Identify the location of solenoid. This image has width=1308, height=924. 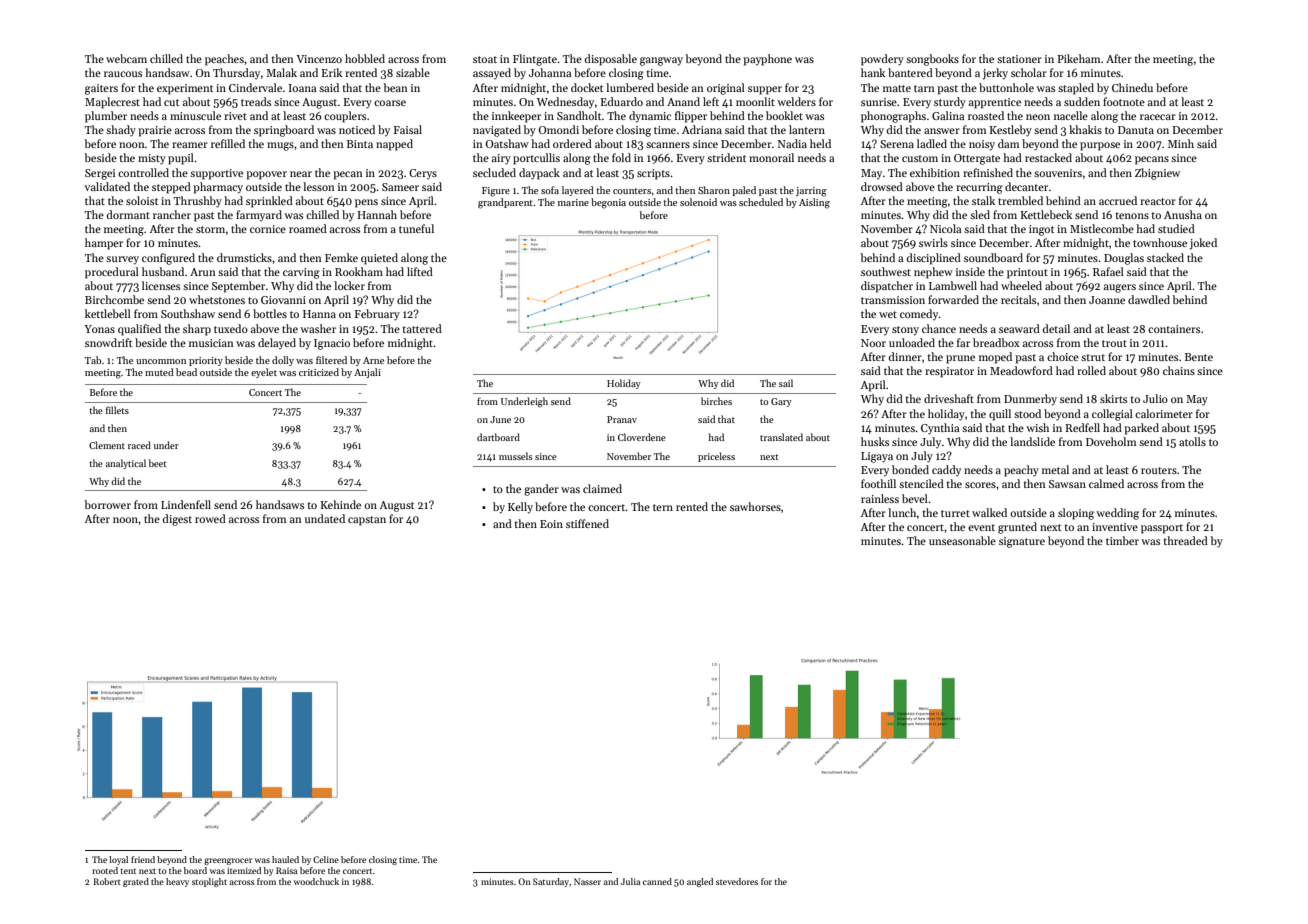
(698, 202).
